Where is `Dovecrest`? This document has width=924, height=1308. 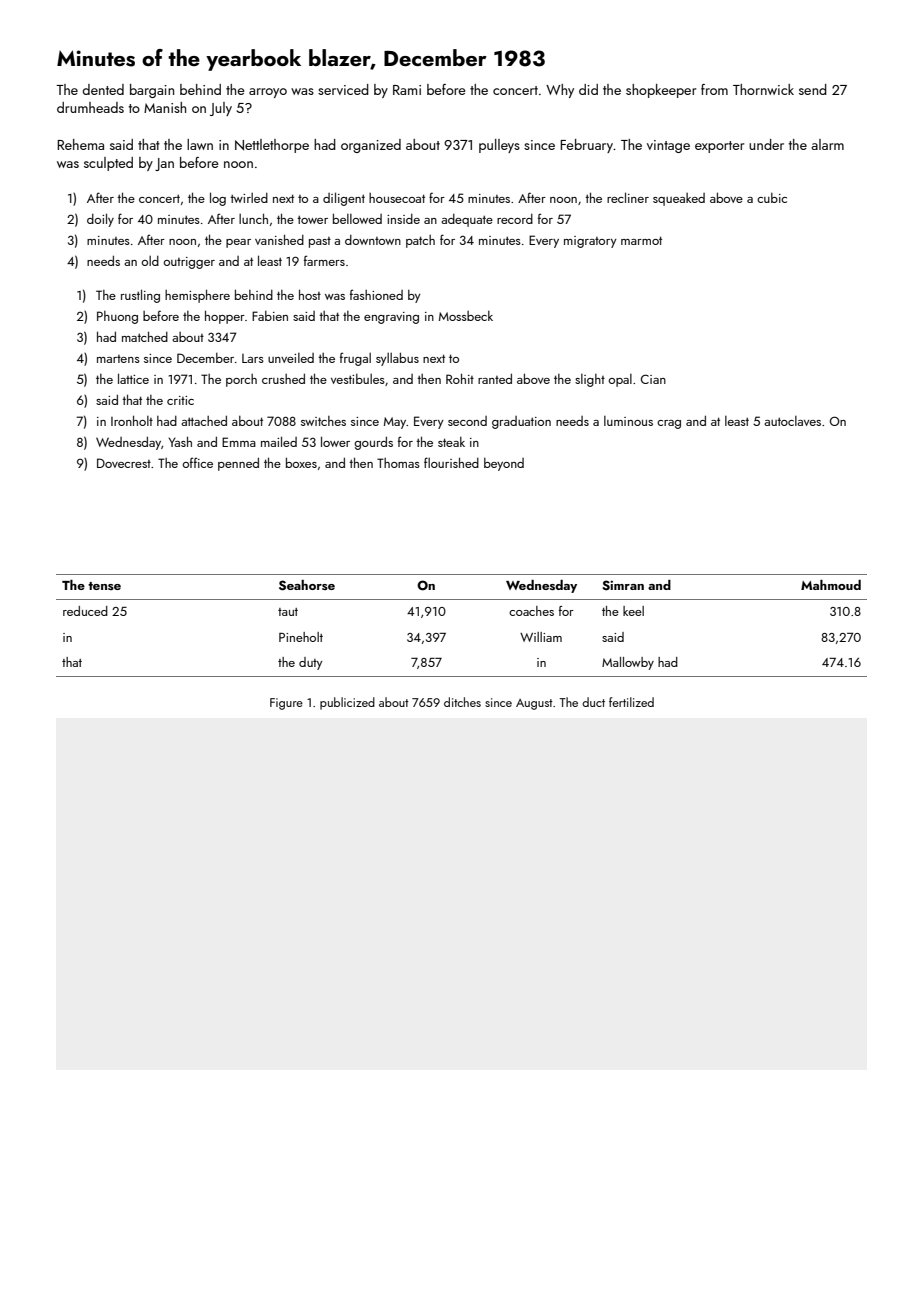 Dovecrest is located at coordinates (124, 463).
